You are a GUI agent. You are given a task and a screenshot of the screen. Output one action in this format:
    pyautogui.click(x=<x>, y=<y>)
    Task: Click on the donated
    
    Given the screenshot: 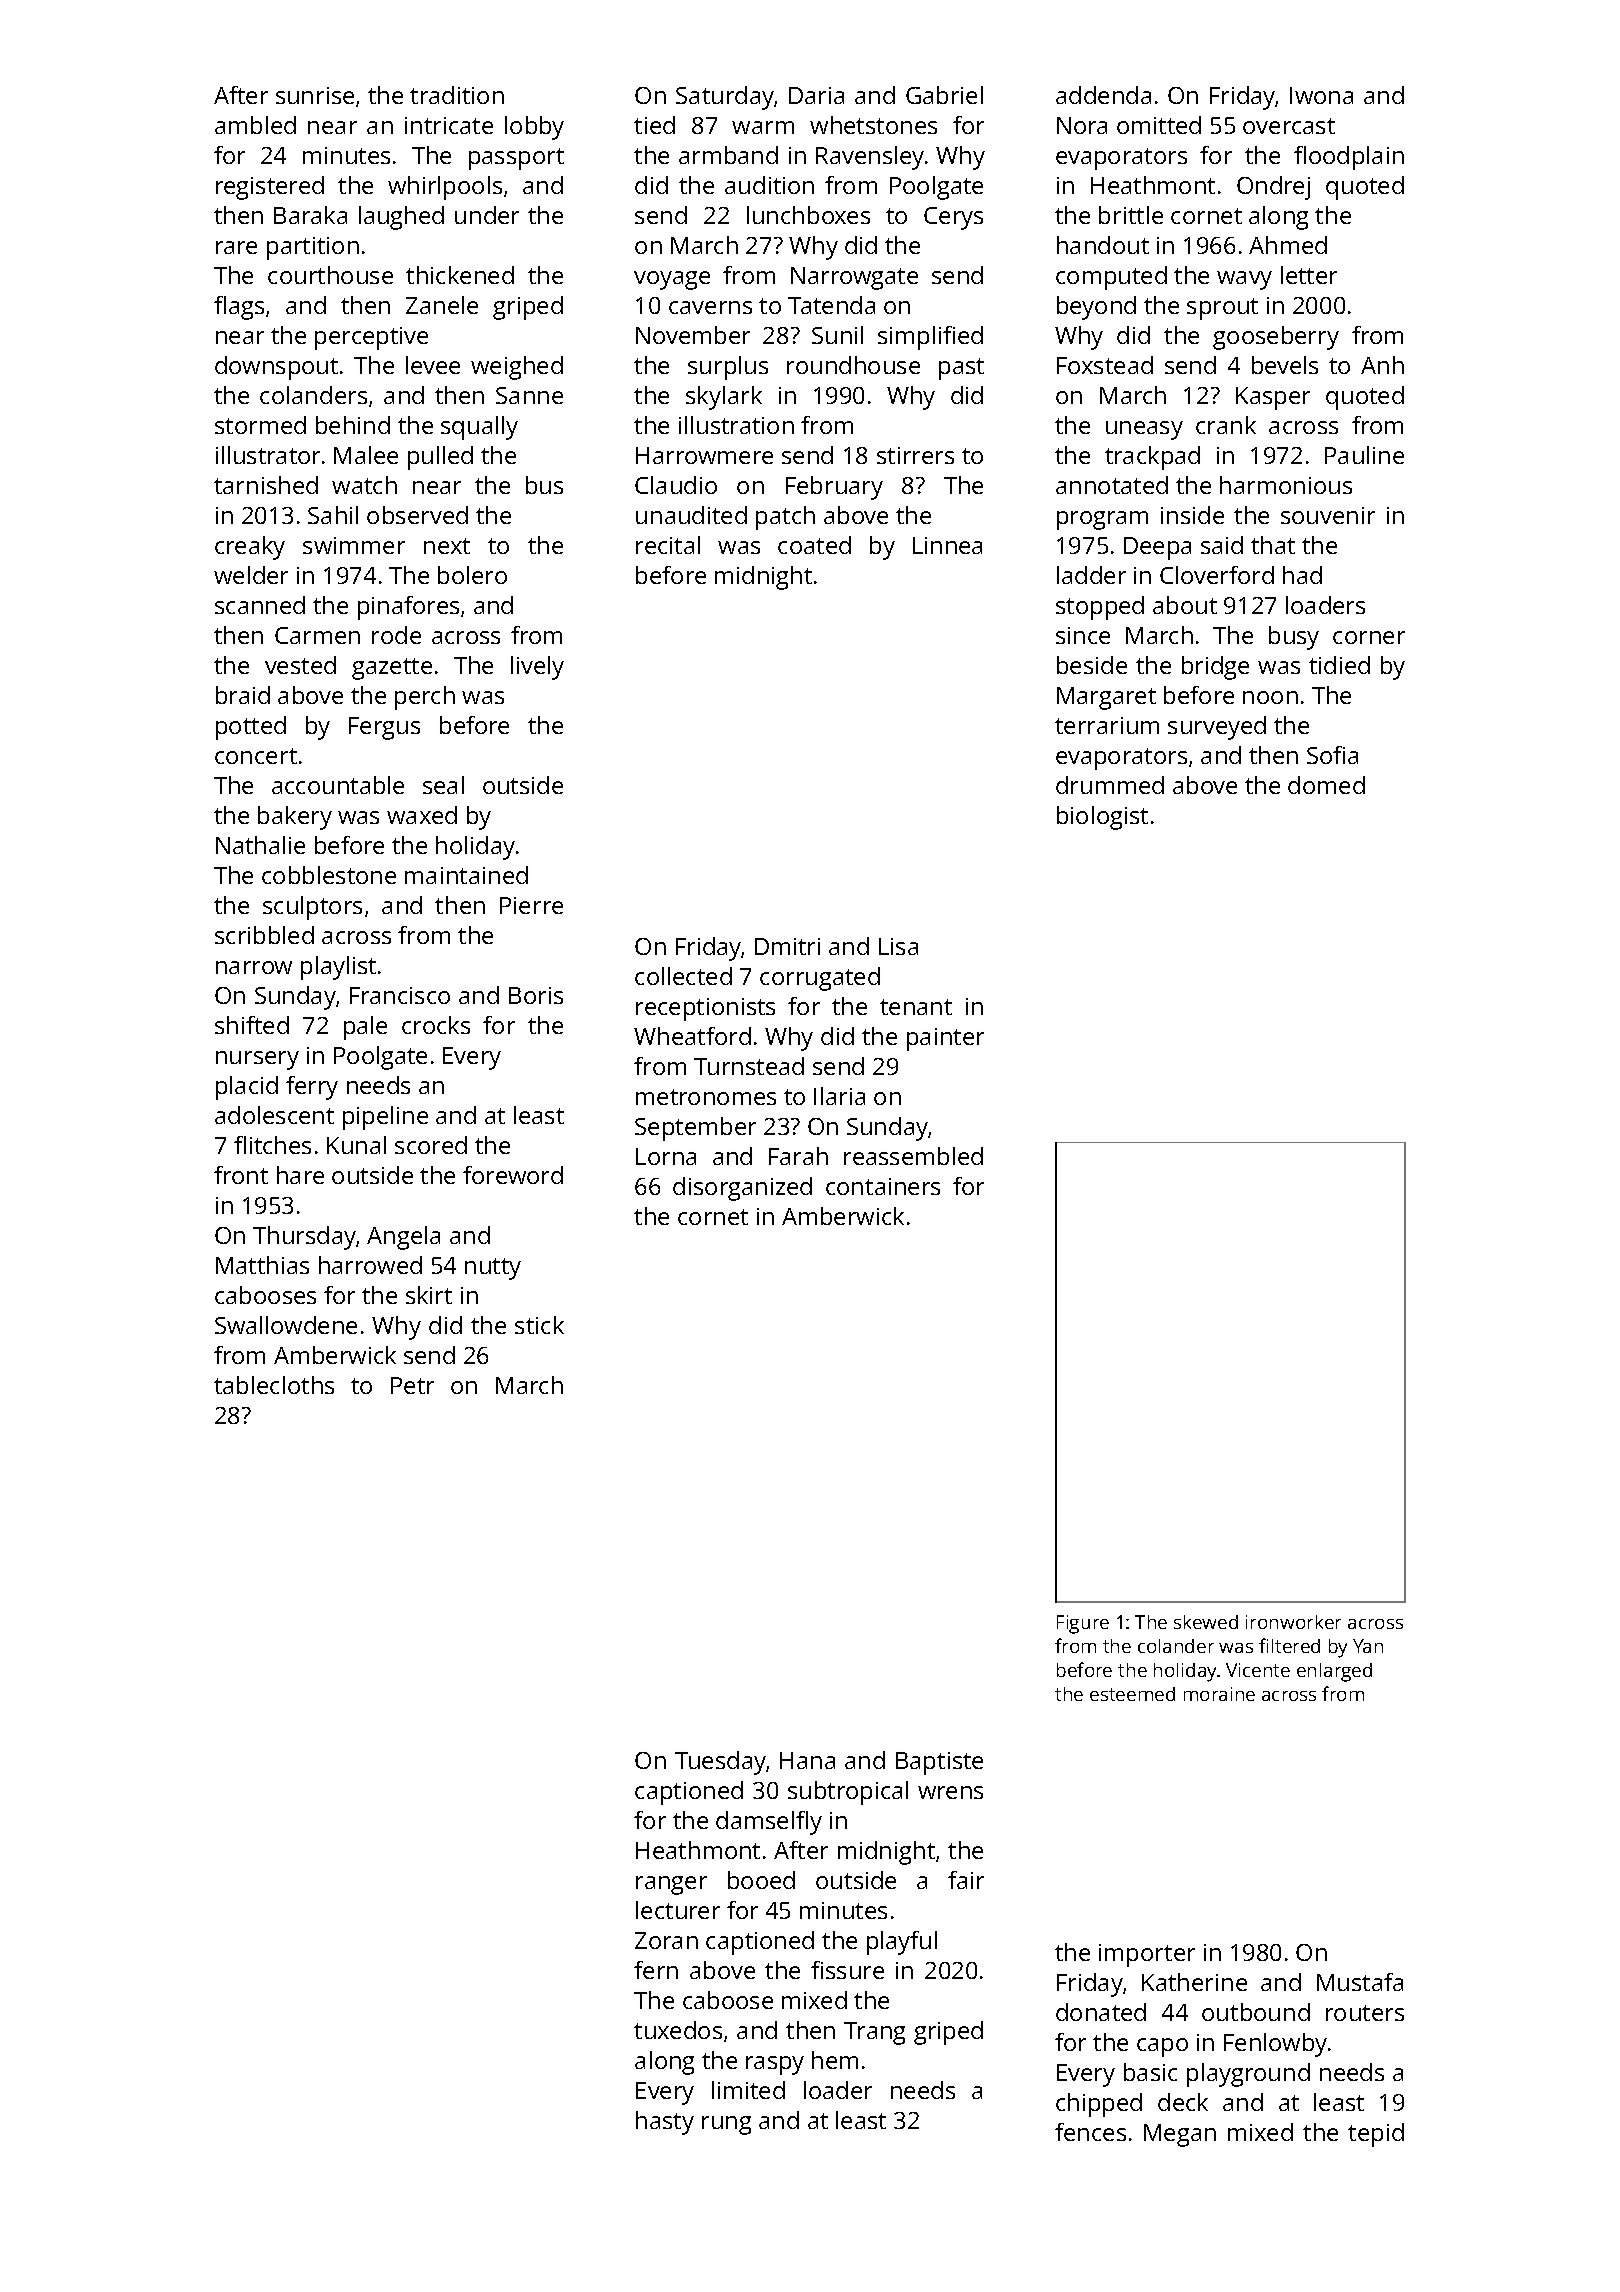 What is the action you would take?
    pyautogui.click(x=1101, y=2012)
